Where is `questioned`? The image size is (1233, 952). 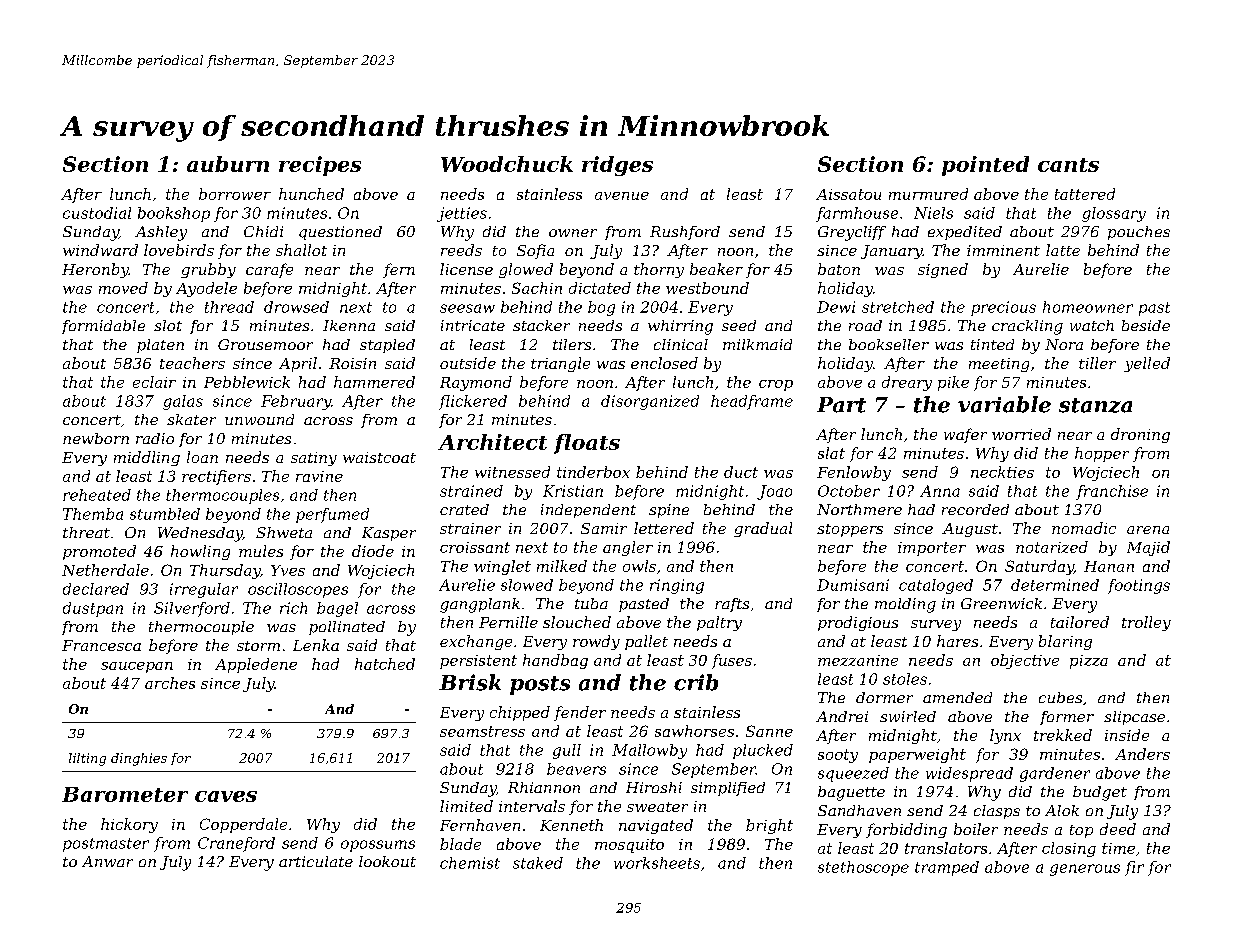
questioned is located at coordinates (340, 233).
